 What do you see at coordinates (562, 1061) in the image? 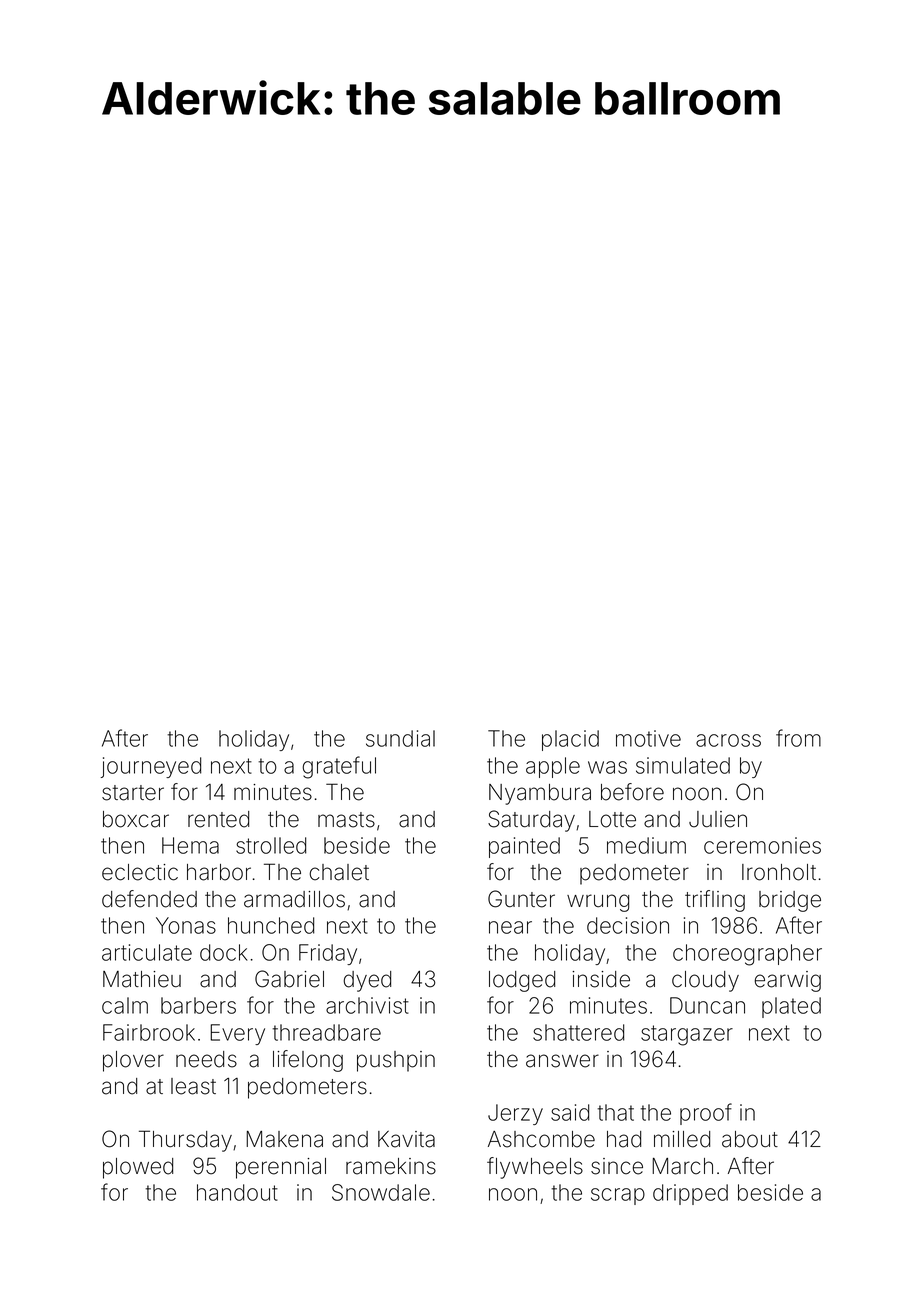
I see `answer` at bounding box center [562, 1061].
